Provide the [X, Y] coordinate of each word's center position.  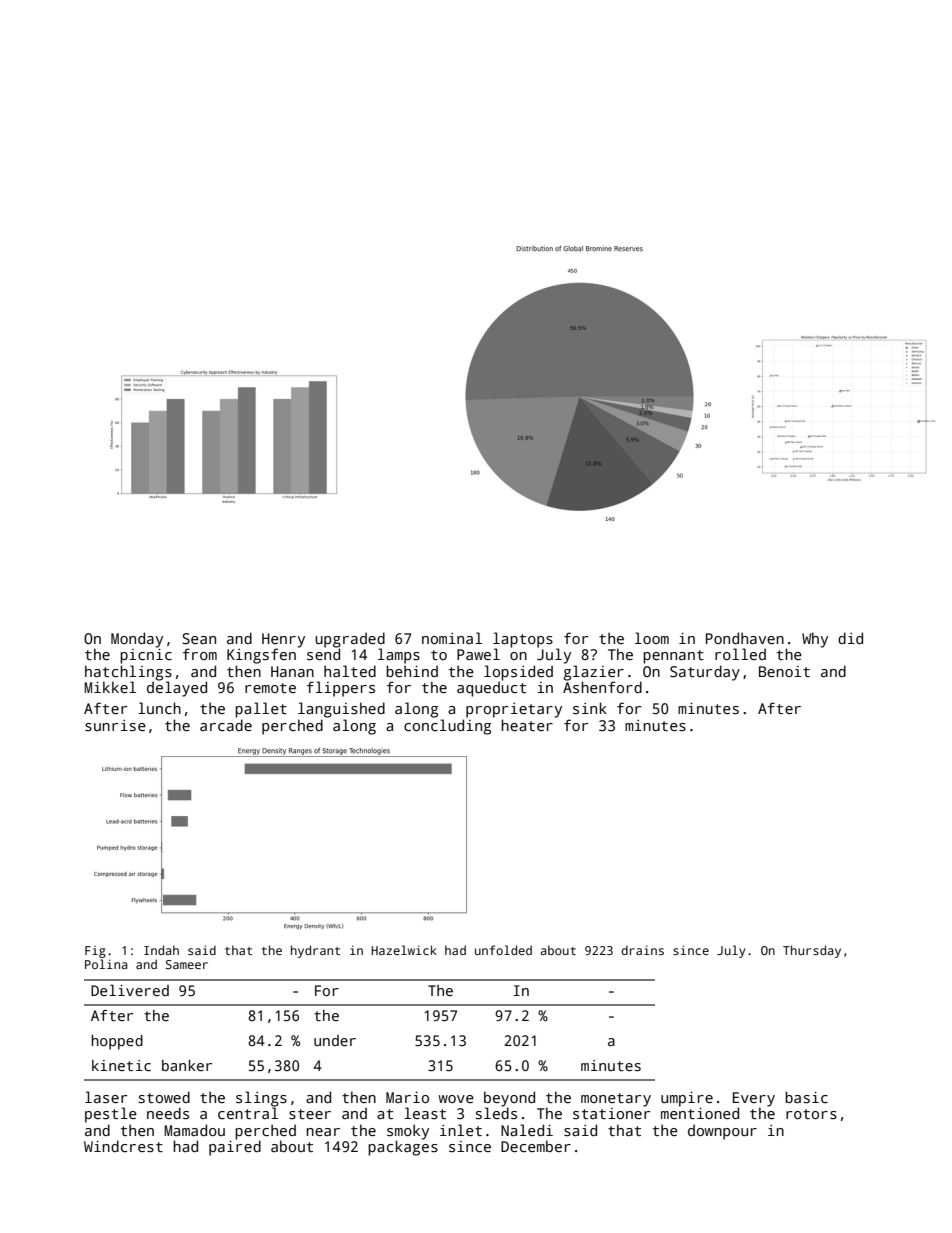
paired [235, 1148]
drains [642, 950]
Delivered [130, 990]
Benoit [784, 671]
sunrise [115, 726]
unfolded [503, 950]
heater [527, 725]
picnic [146, 656]
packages [403, 1148]
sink [590, 708]
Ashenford [602, 687]
